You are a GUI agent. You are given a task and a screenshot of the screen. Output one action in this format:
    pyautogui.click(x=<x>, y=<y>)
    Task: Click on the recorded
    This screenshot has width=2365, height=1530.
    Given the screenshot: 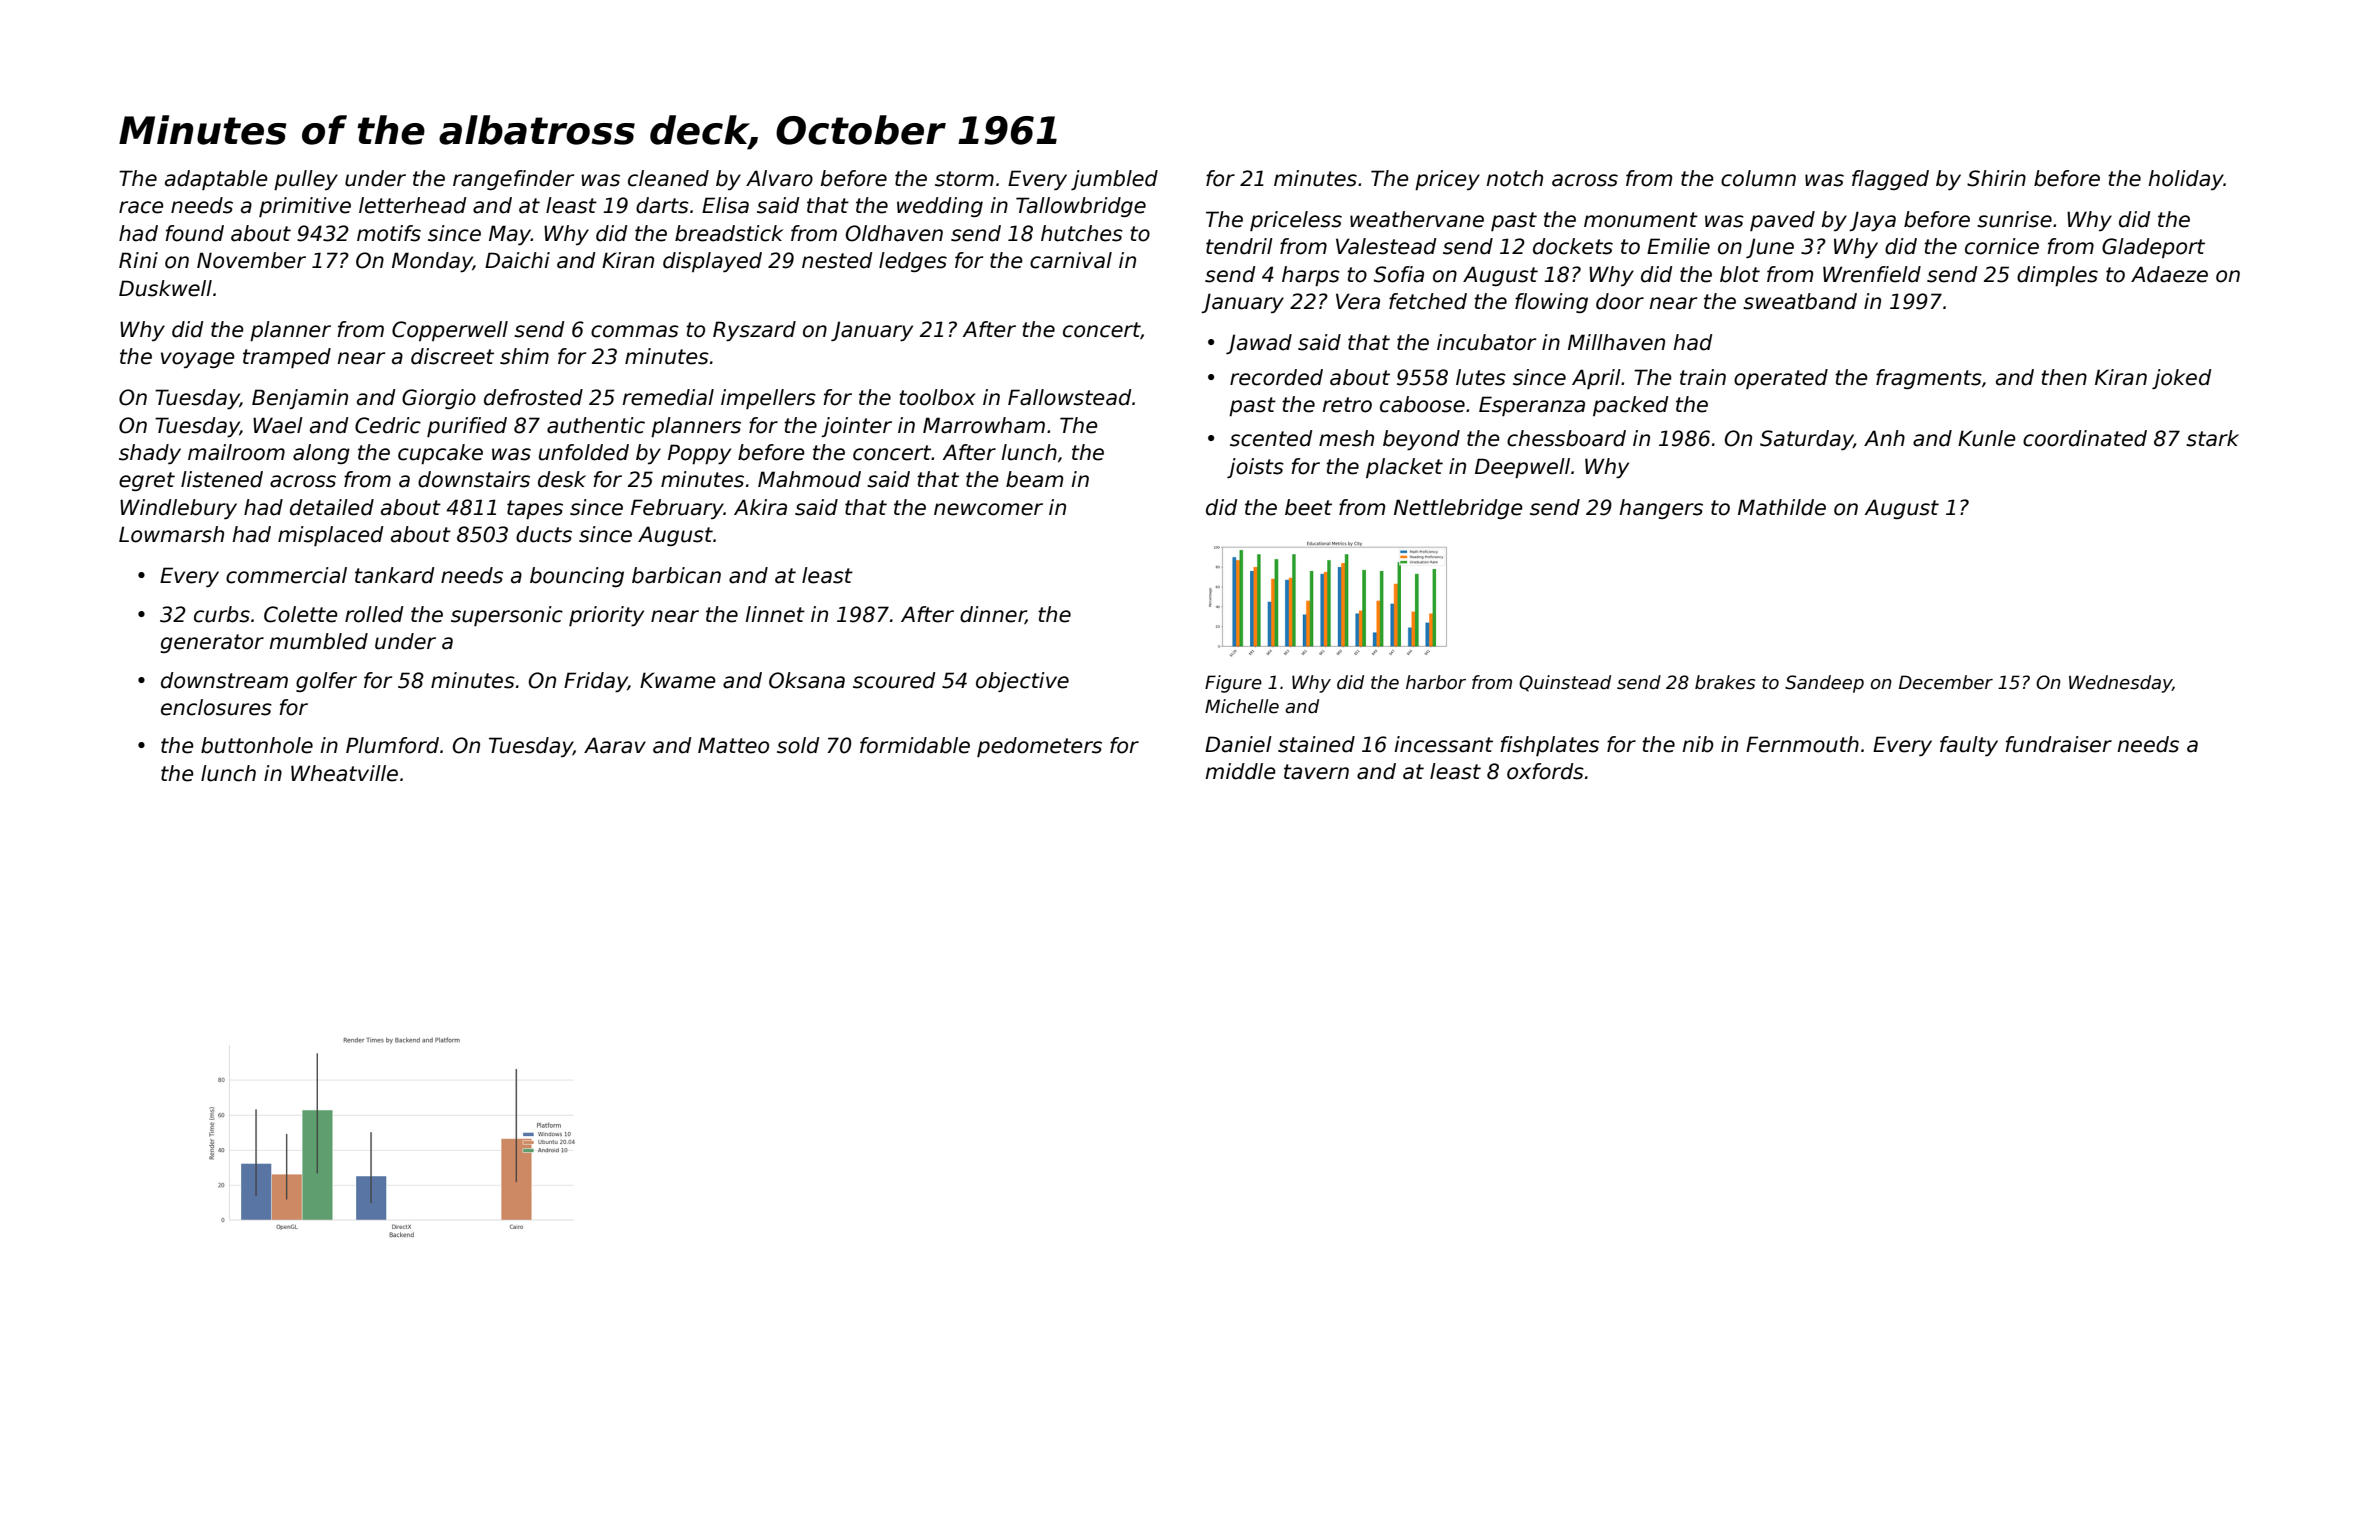 What is the action you would take?
    pyautogui.click(x=1276, y=377)
